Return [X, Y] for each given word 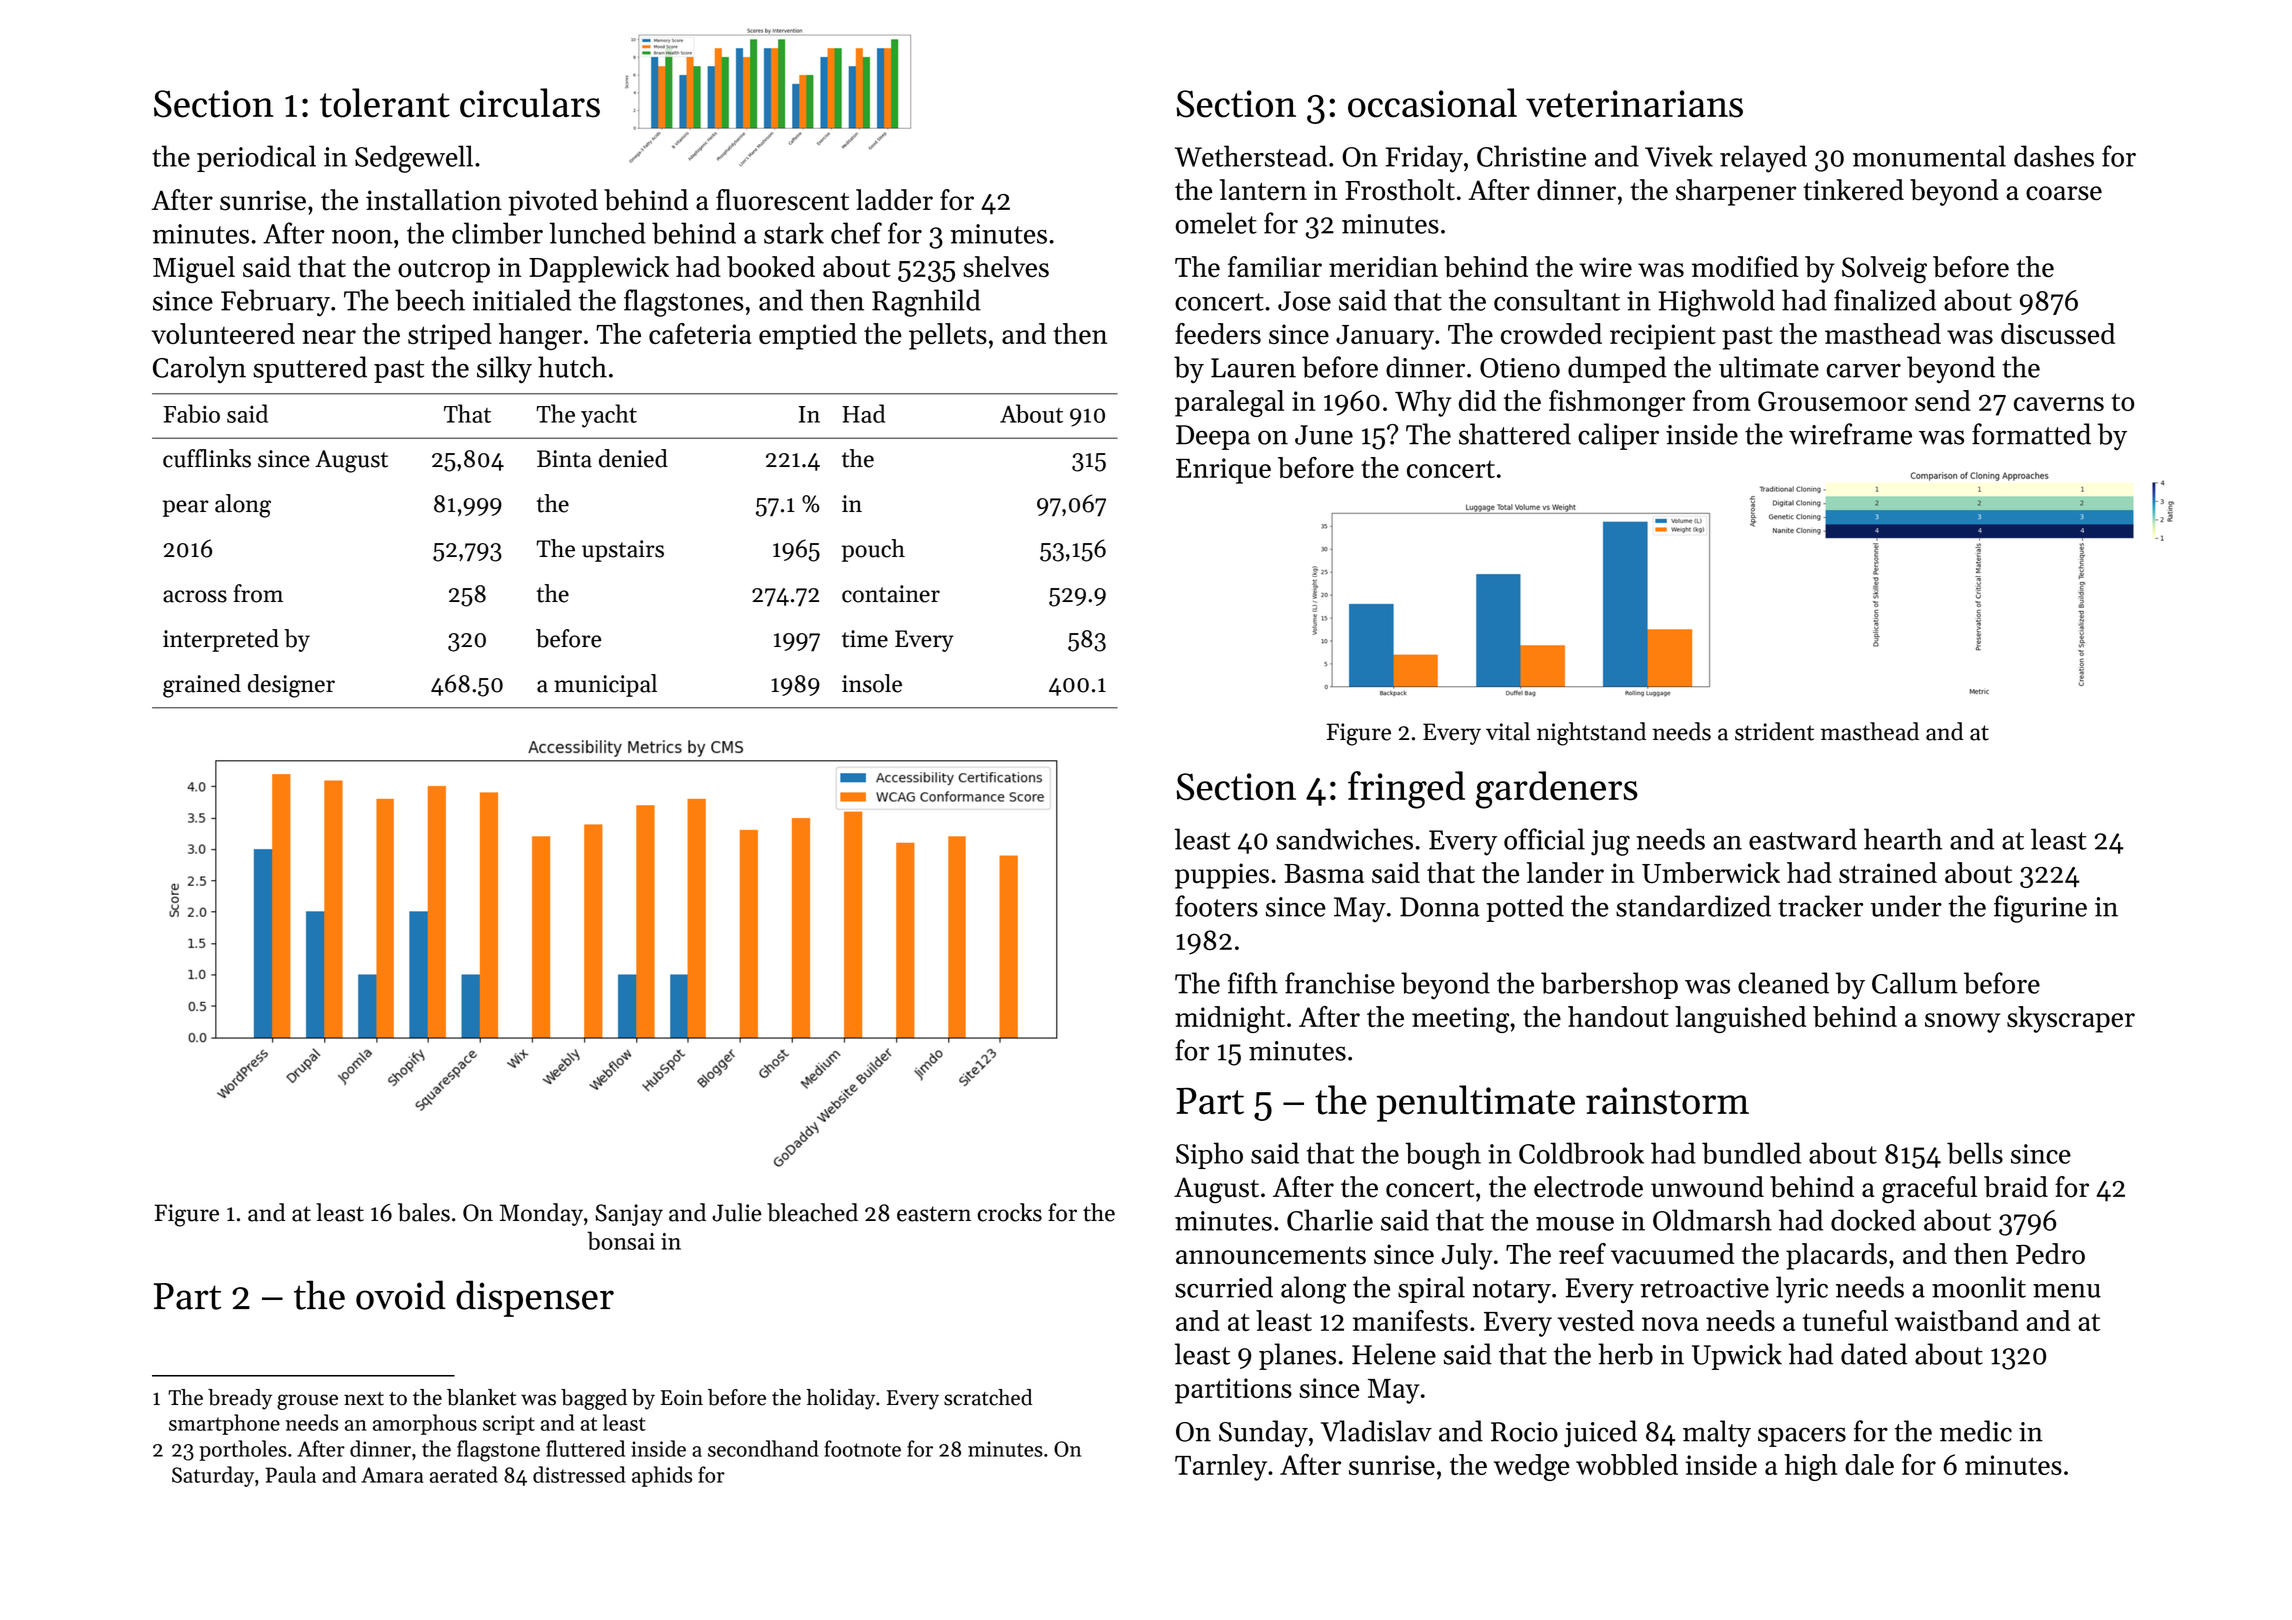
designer [291, 686]
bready [240, 1399]
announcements [1271, 1256]
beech [430, 300]
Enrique [1223, 471]
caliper [1618, 436]
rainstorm [1667, 1101]
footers [1216, 906]
